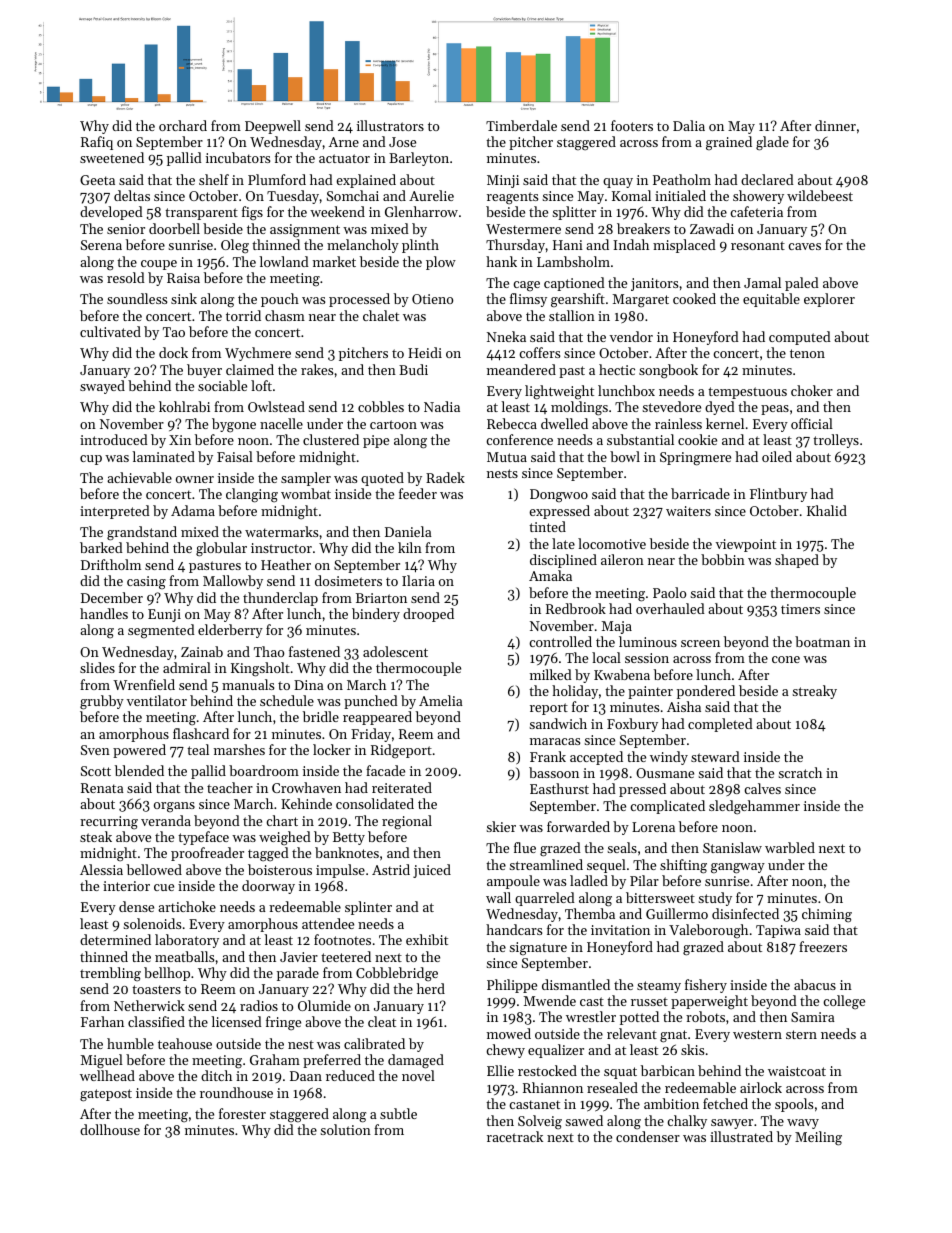  What do you see at coordinates (110, 1129) in the image?
I see `dollhouse` at bounding box center [110, 1129].
